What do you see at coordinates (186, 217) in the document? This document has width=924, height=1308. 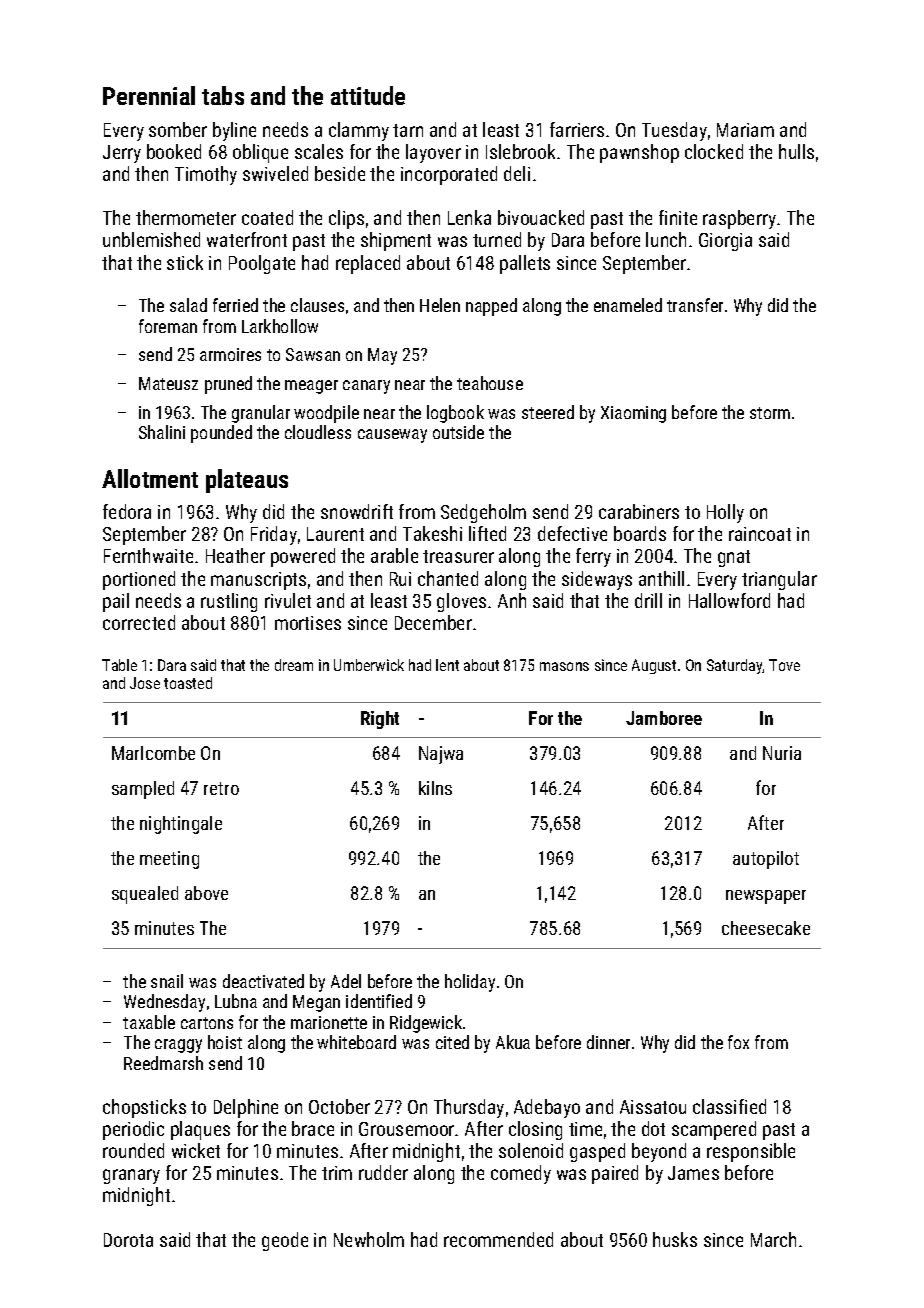 I see `thermometer` at bounding box center [186, 217].
